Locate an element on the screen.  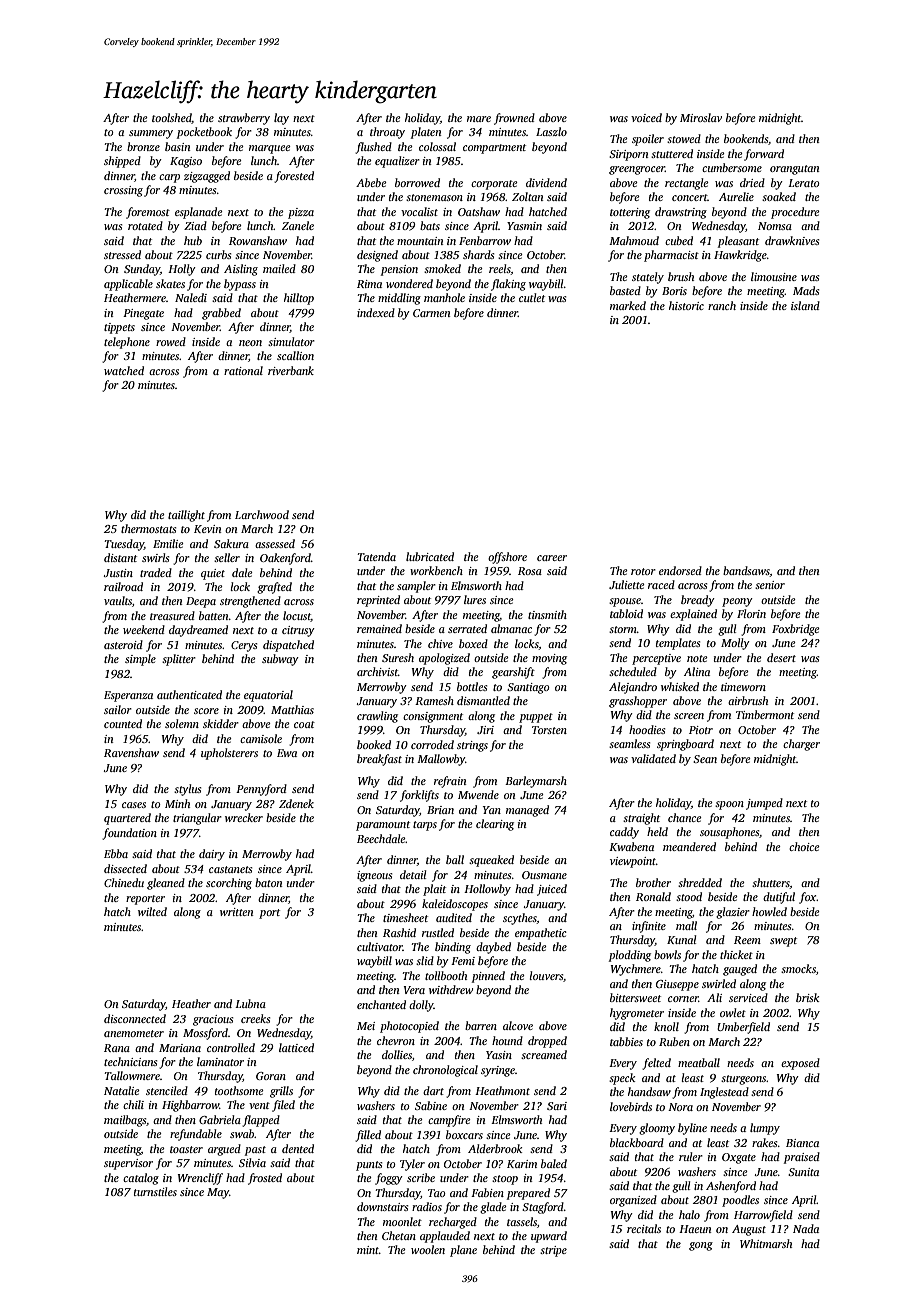
Mwende is located at coordinates (478, 794).
